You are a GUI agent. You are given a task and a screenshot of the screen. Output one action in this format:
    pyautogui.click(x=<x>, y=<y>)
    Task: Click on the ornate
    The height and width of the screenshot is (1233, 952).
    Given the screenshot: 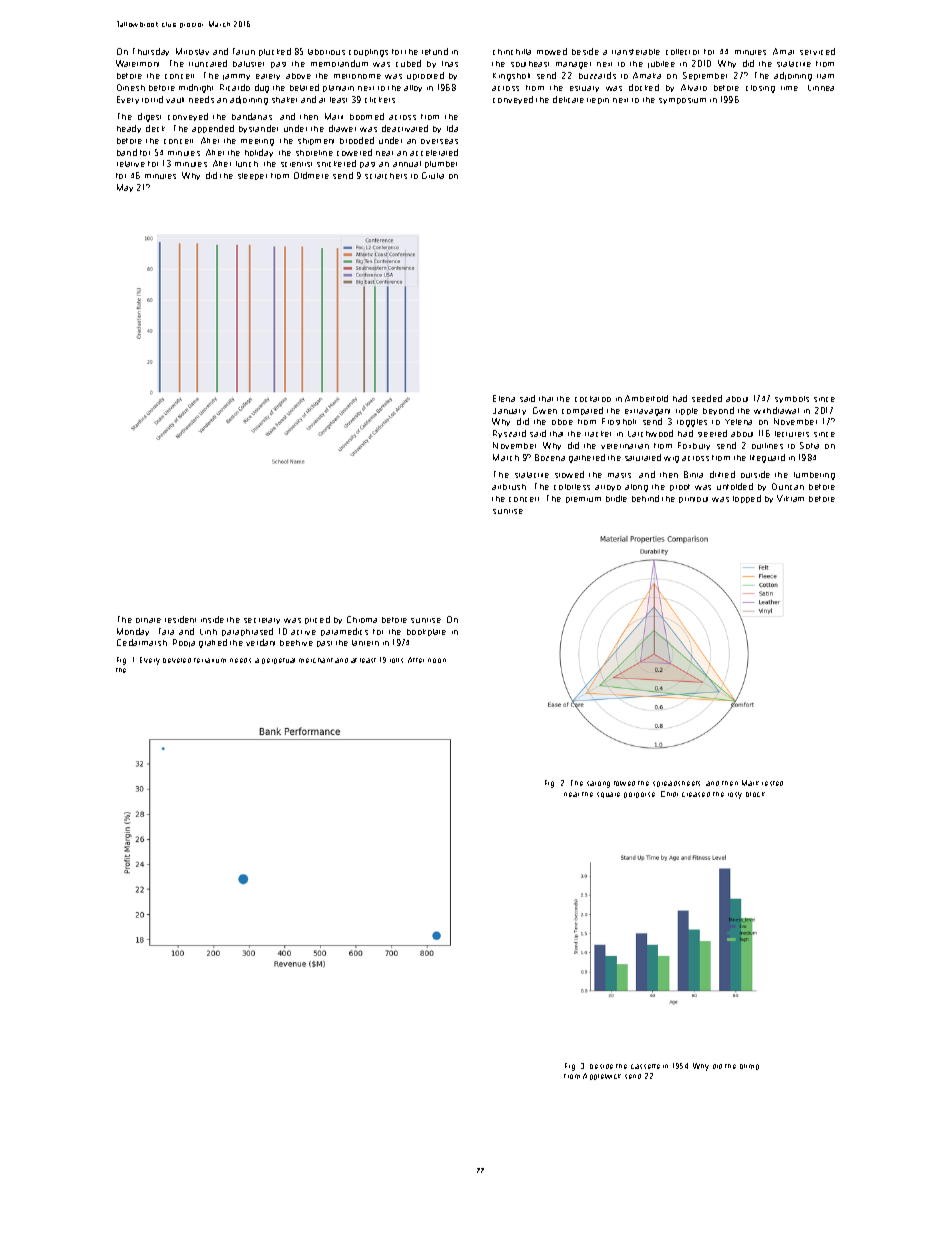 What is the action you would take?
    pyautogui.click(x=148, y=620)
